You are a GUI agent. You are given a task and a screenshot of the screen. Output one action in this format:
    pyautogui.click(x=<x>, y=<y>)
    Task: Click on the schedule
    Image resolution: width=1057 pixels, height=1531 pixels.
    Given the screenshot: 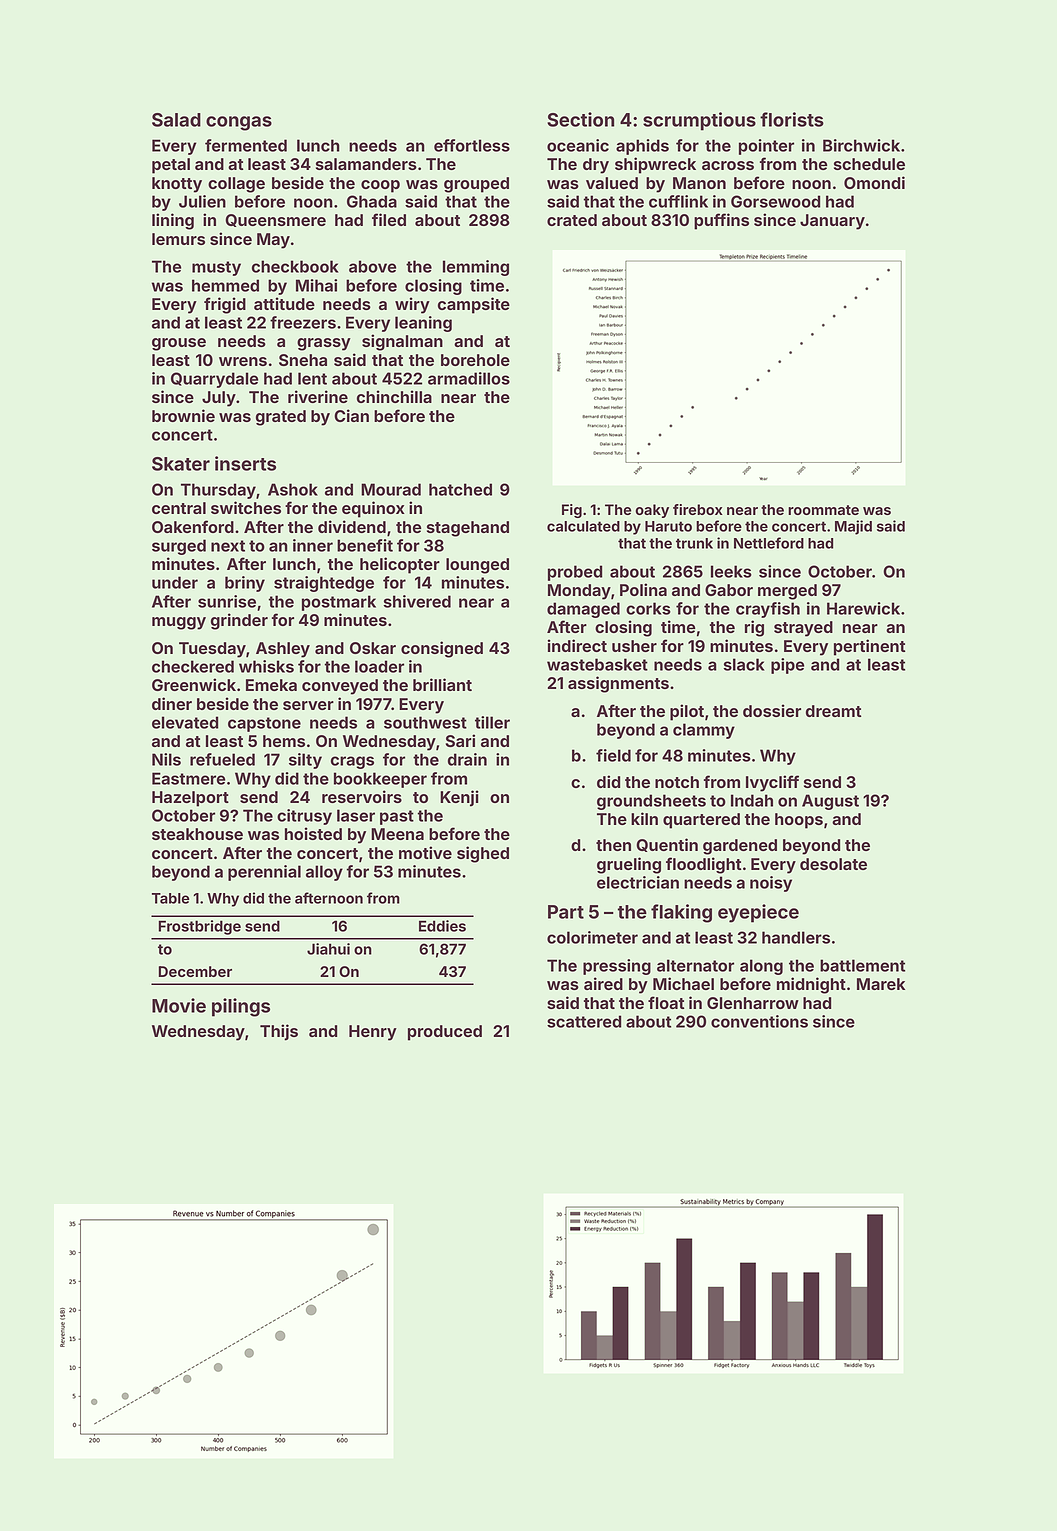 What is the action you would take?
    pyautogui.click(x=869, y=164)
